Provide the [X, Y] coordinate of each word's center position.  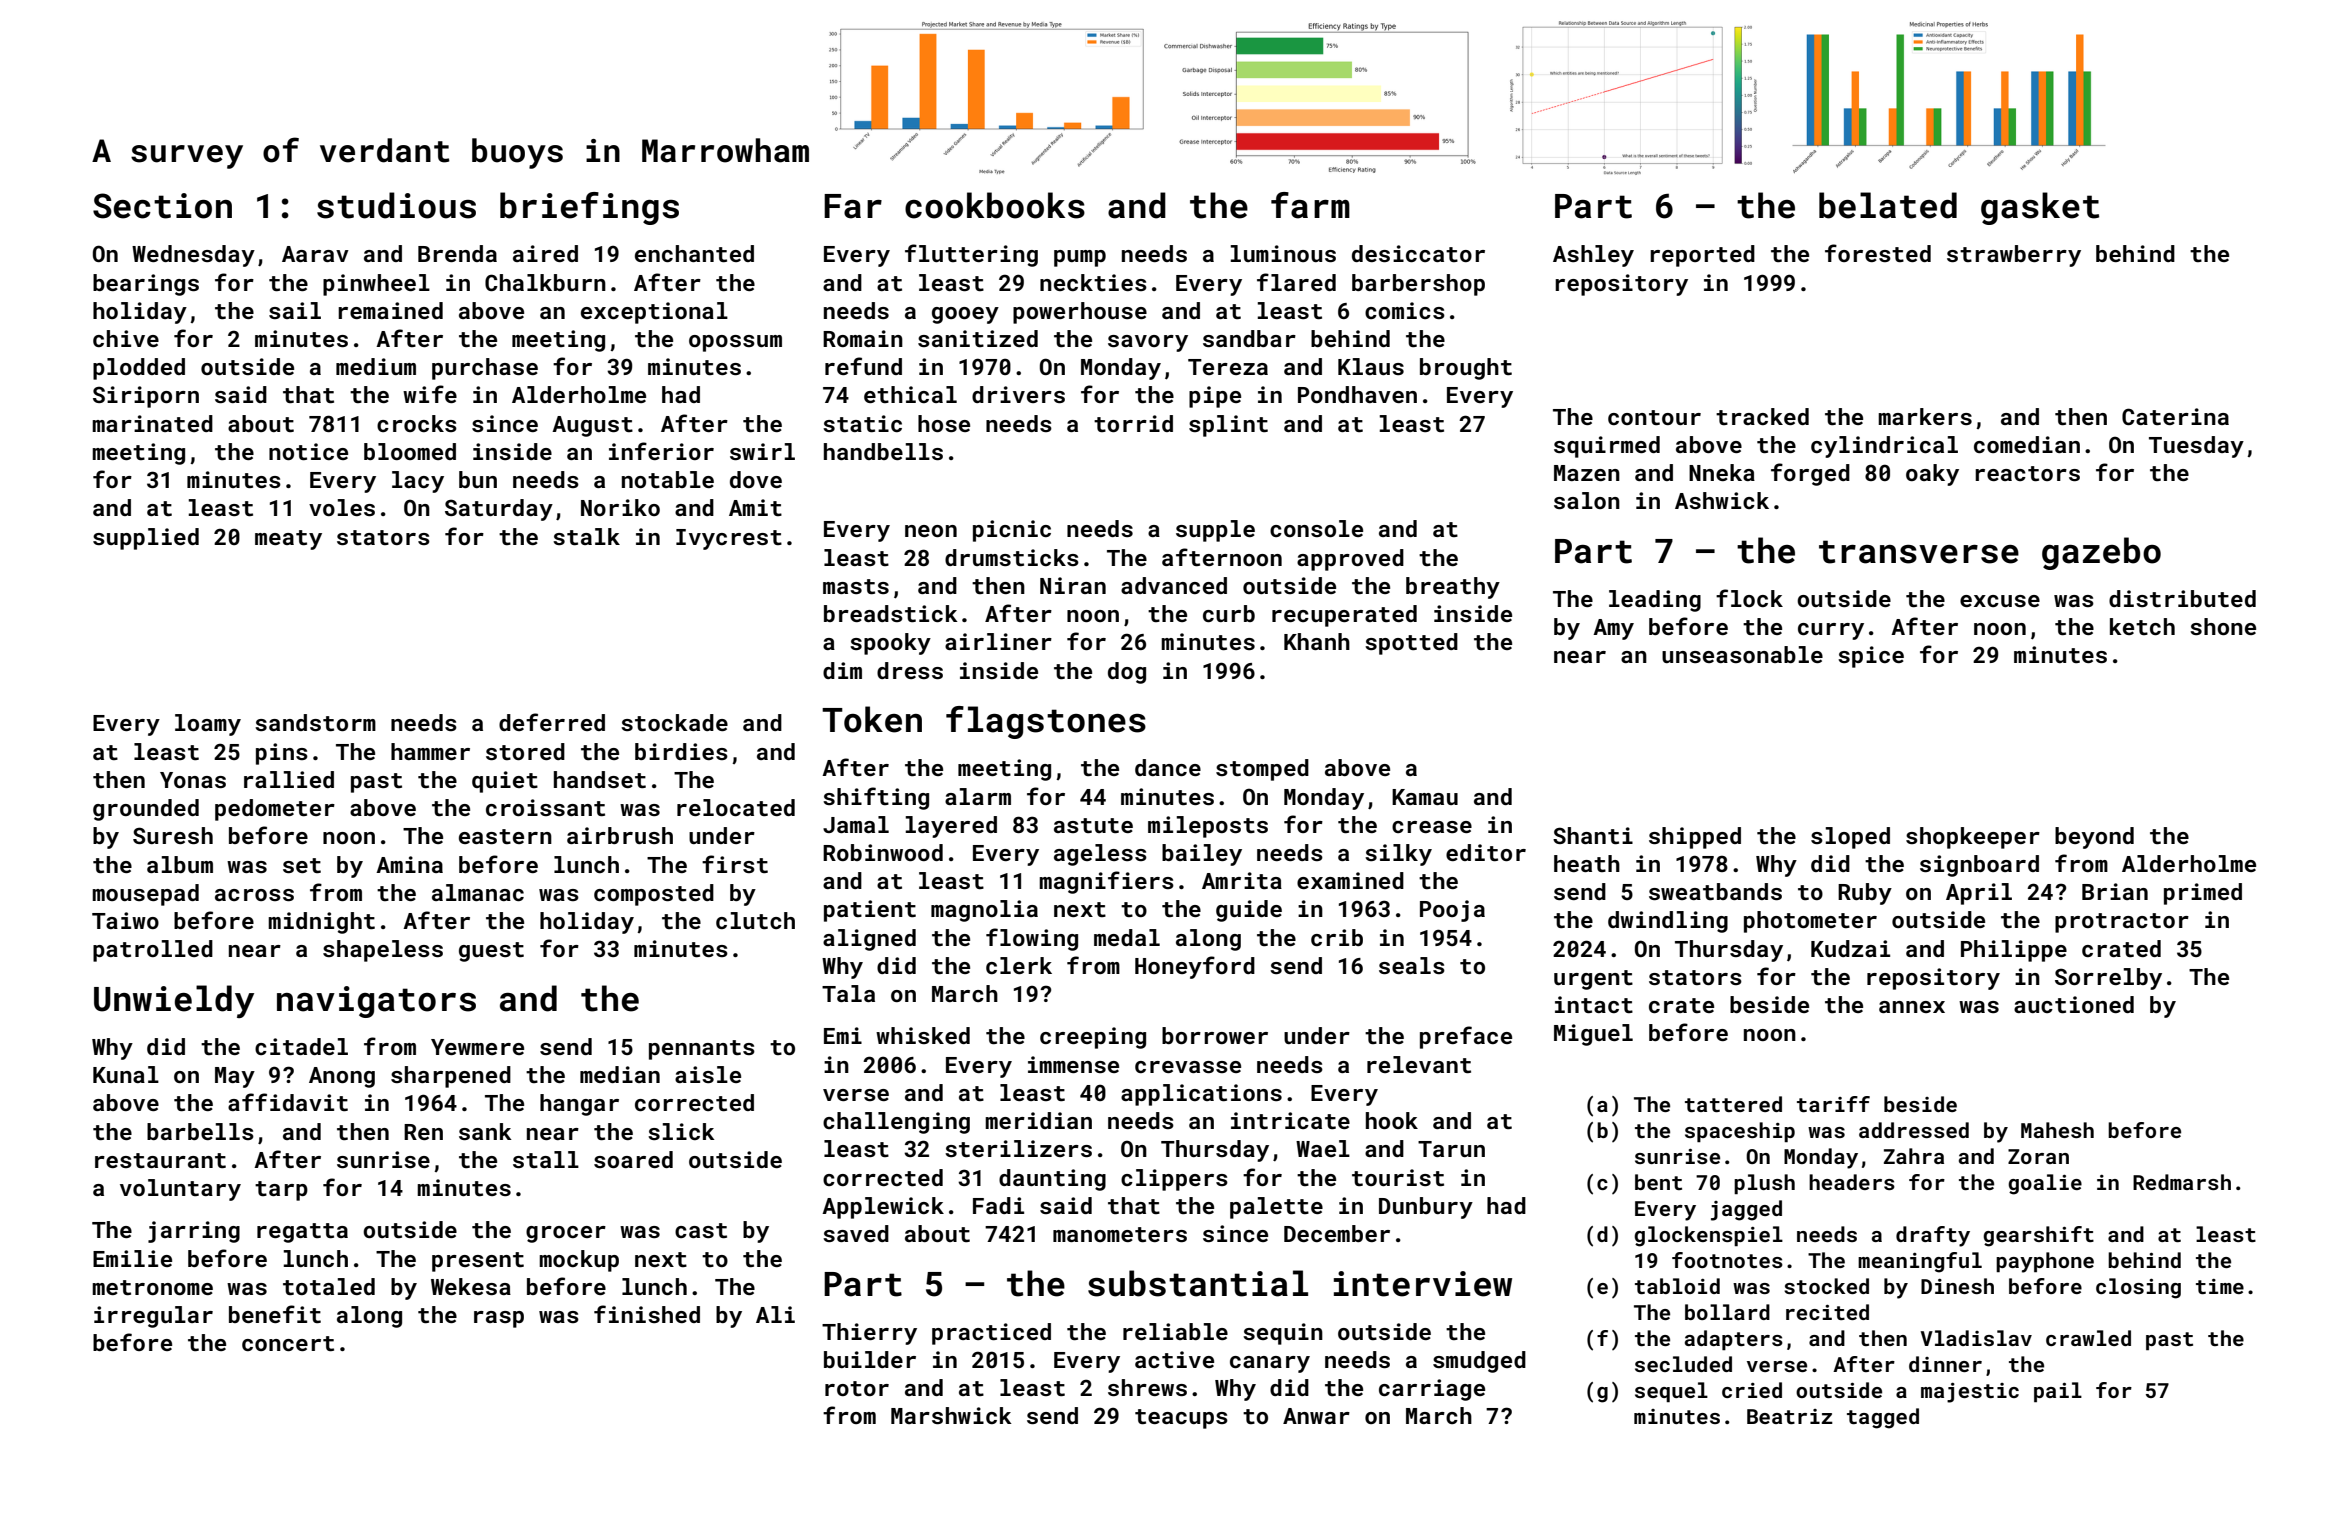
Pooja [1452, 911]
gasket [2040, 208]
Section [162, 206]
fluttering [971, 255]
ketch [2142, 626]
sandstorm [315, 722]
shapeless [383, 951]
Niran [1073, 585]
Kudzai [1850, 948]
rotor [857, 1388]
